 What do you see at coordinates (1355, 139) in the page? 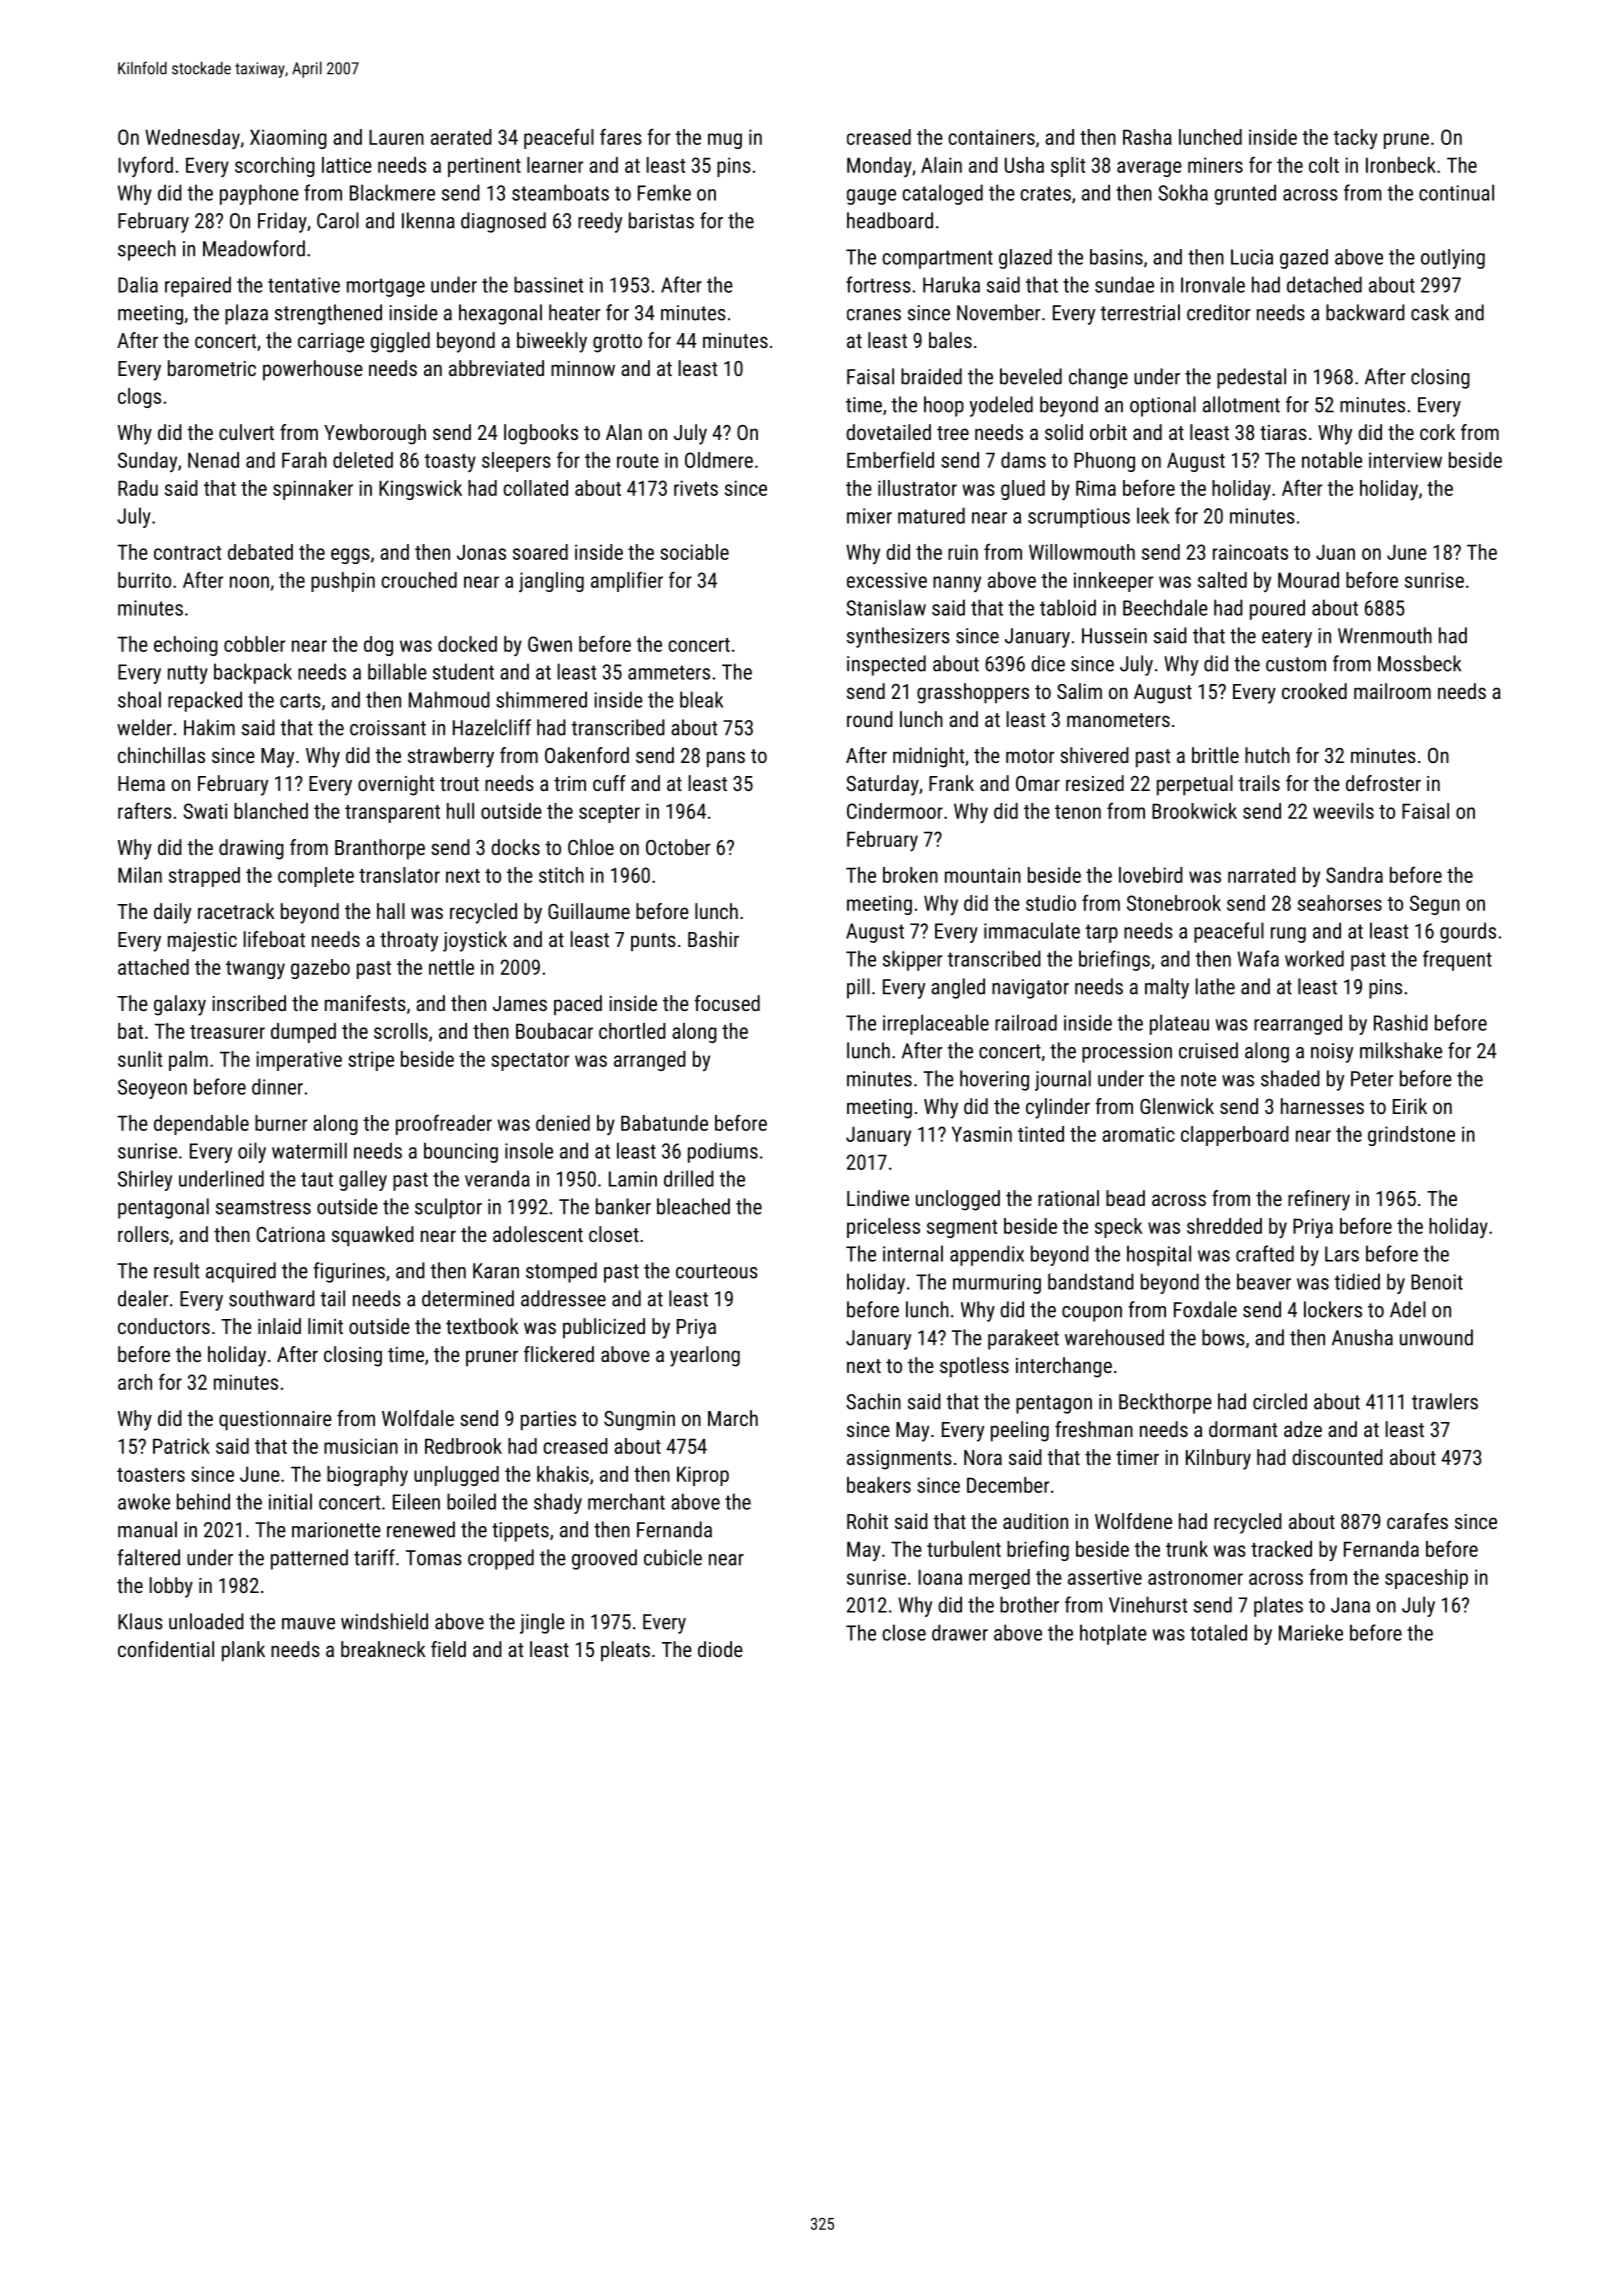
I see `tacky` at bounding box center [1355, 139].
